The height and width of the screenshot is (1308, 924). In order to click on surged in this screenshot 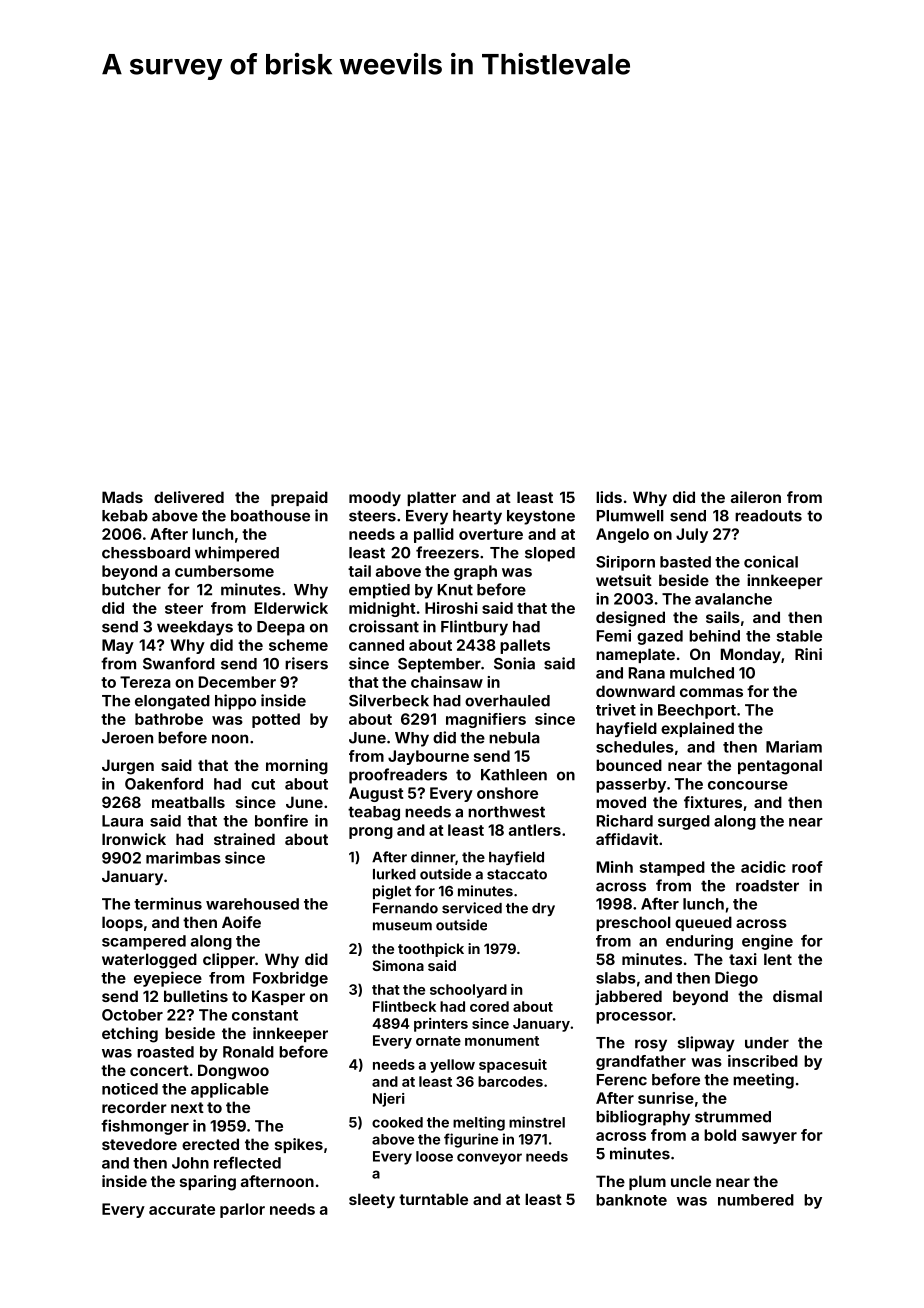, I will do `click(684, 822)`.
